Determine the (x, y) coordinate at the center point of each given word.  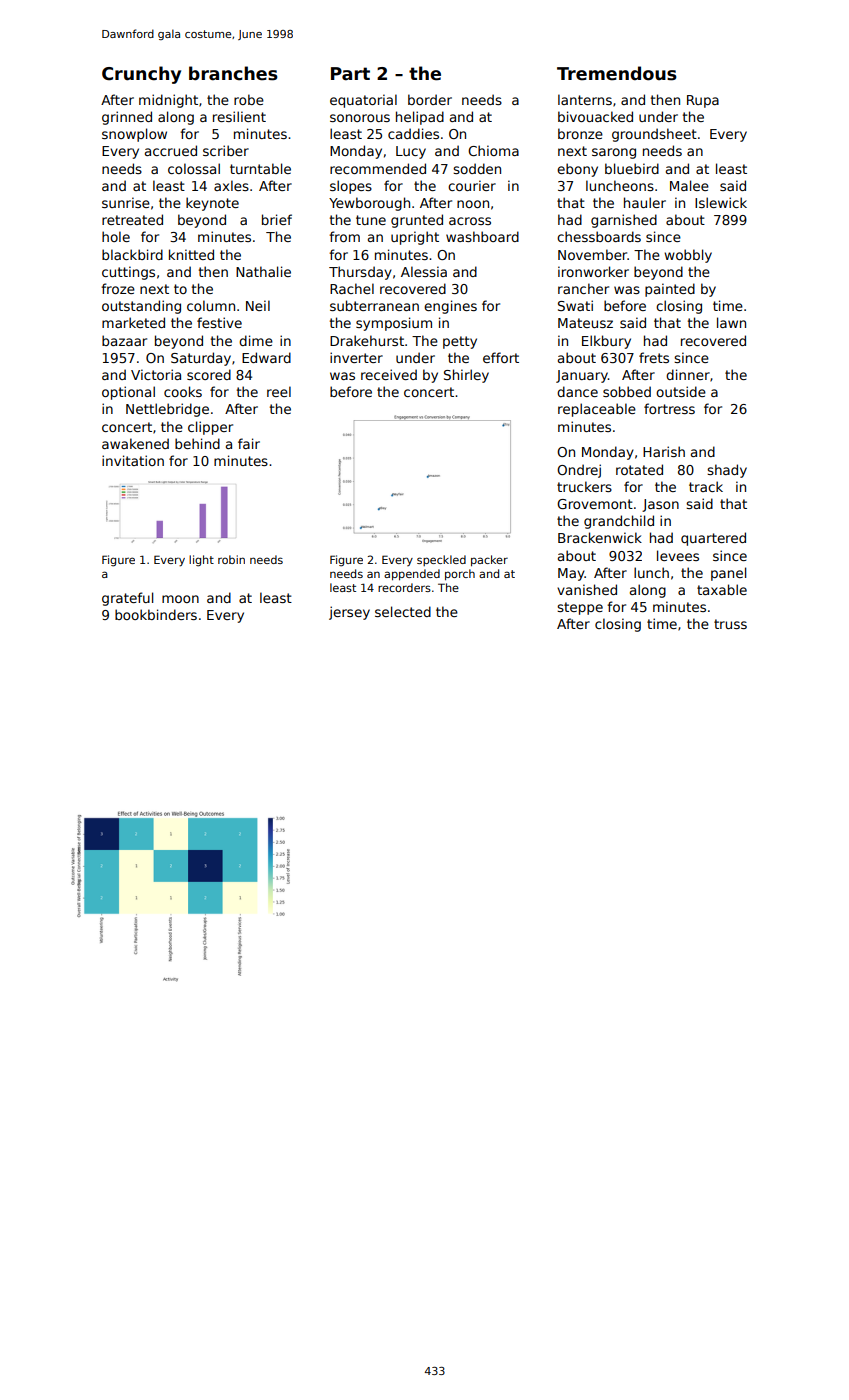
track (706, 486)
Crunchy (141, 75)
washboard (482, 236)
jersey (349, 613)
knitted (191, 254)
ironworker (593, 271)
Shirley (466, 376)
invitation (133, 460)
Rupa (703, 101)
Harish (664, 451)
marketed (133, 322)
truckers (584, 486)
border (430, 99)
